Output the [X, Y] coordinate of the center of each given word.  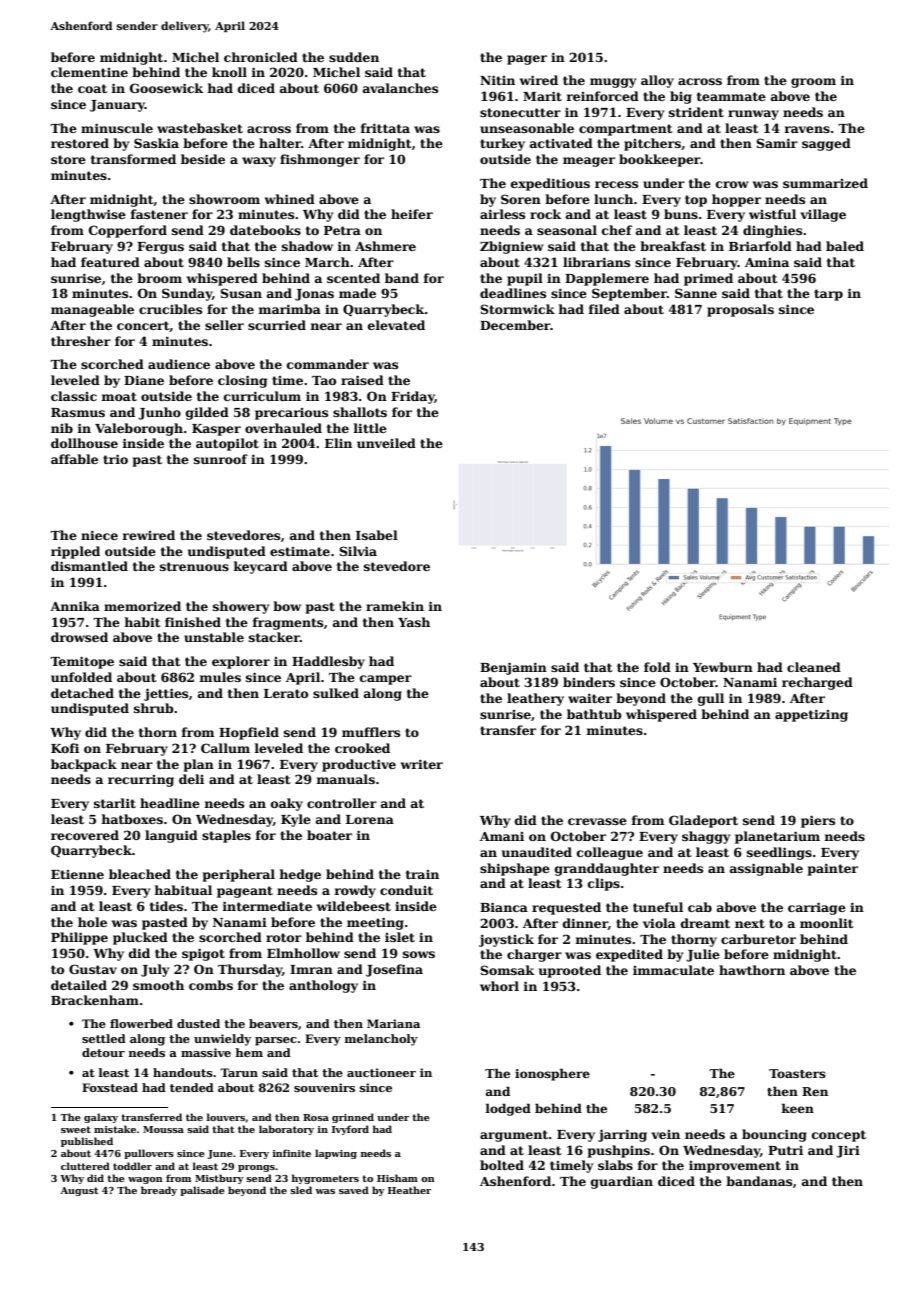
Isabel [377, 535]
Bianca [504, 907]
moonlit [827, 923]
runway [753, 115]
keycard [260, 567]
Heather [409, 1190]
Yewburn [723, 667]
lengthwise [88, 215]
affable [74, 459]
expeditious [550, 184]
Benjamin [513, 668]
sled [301, 1190]
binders [589, 682]
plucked [140, 938]
